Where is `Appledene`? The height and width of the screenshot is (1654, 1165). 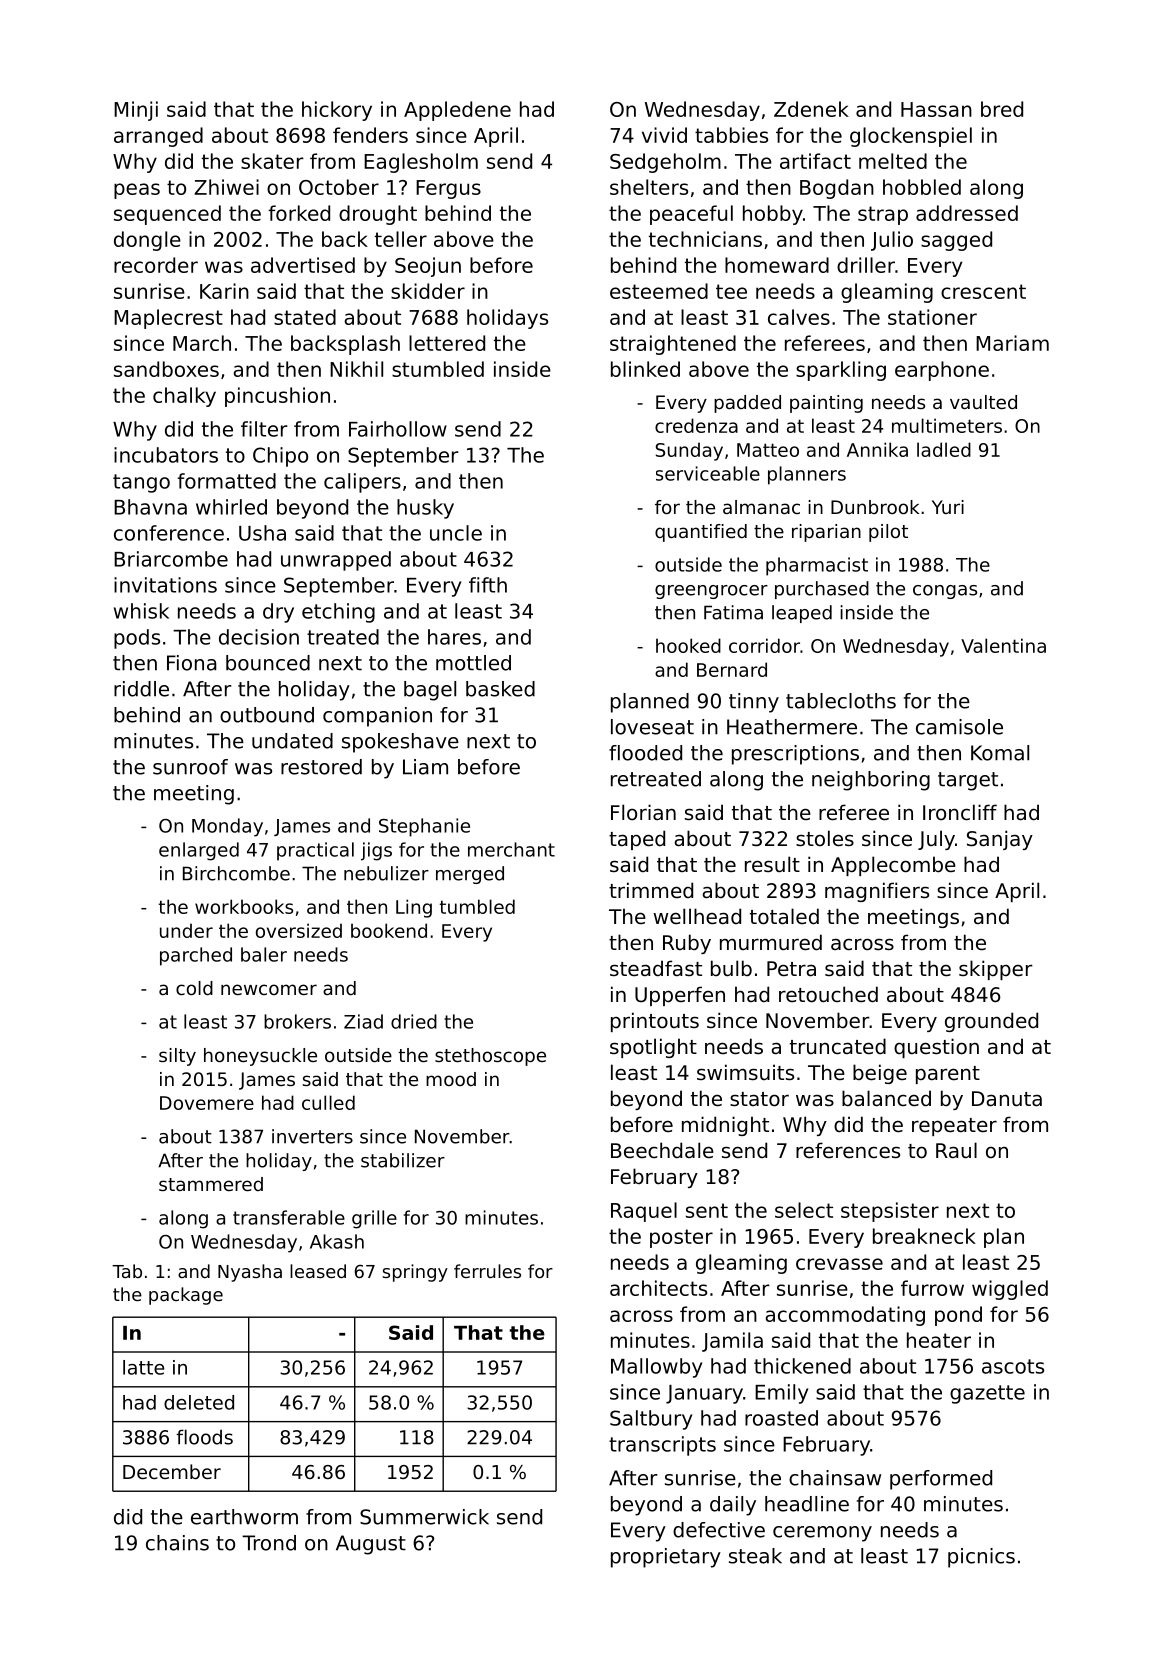 Appledene is located at coordinates (457, 111).
